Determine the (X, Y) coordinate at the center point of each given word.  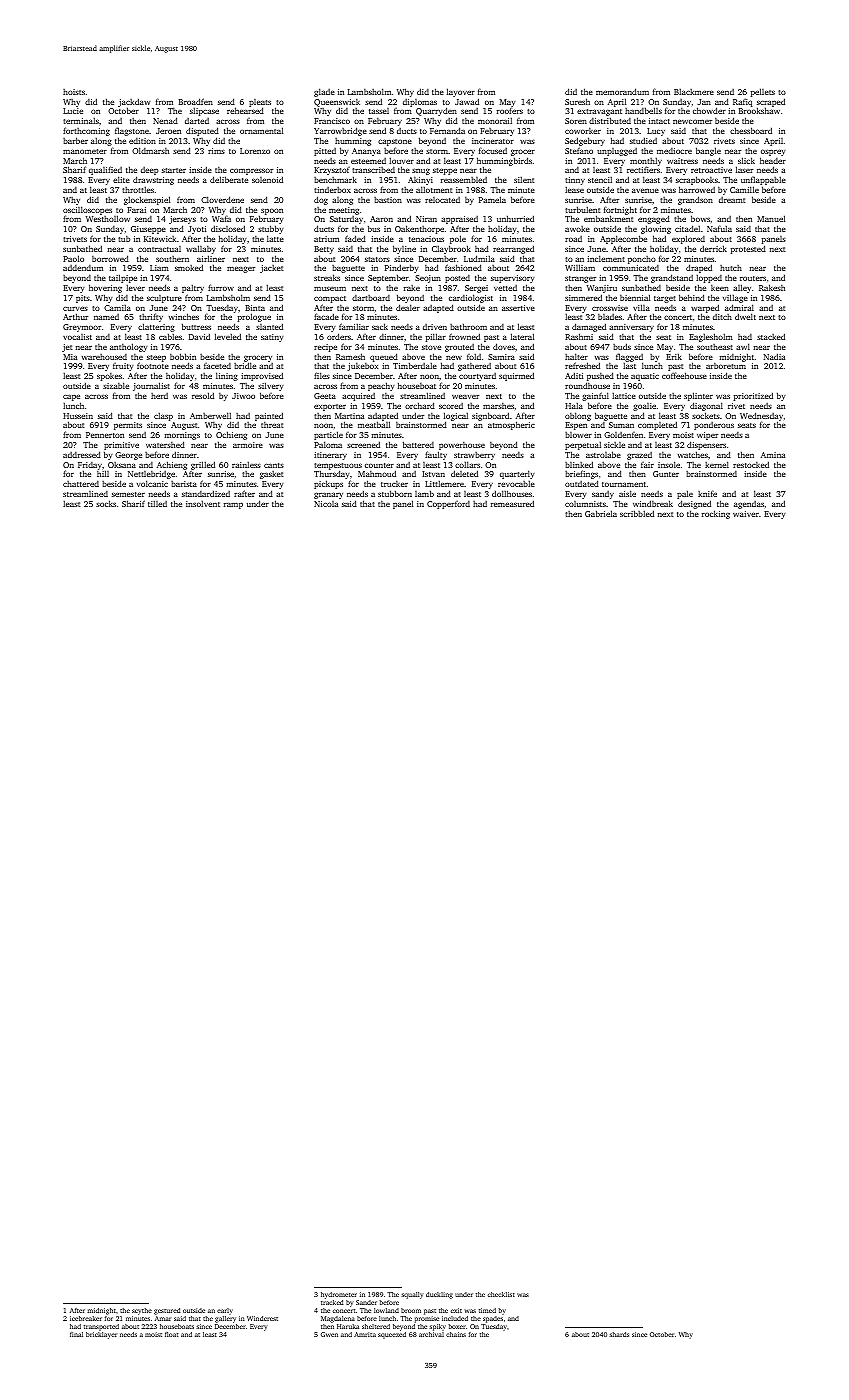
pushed (600, 376)
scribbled (637, 513)
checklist (501, 1294)
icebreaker (86, 1318)
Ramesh (350, 356)
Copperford (448, 505)
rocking (716, 514)
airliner (211, 258)
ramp (233, 506)
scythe (142, 1311)
